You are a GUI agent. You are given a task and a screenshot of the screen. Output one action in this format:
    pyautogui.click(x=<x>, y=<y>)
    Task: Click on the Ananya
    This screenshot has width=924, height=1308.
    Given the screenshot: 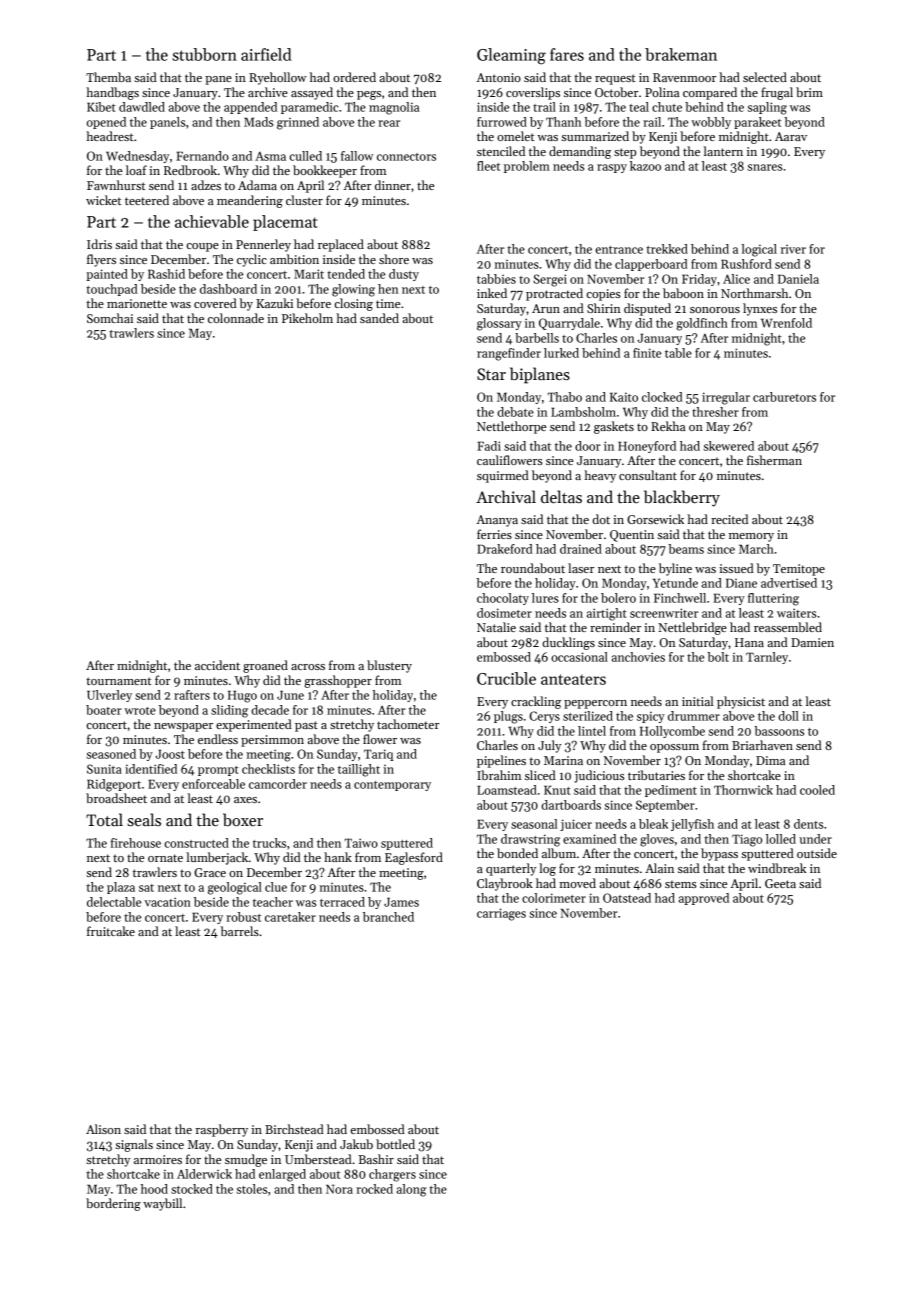 What is the action you would take?
    pyautogui.click(x=497, y=521)
